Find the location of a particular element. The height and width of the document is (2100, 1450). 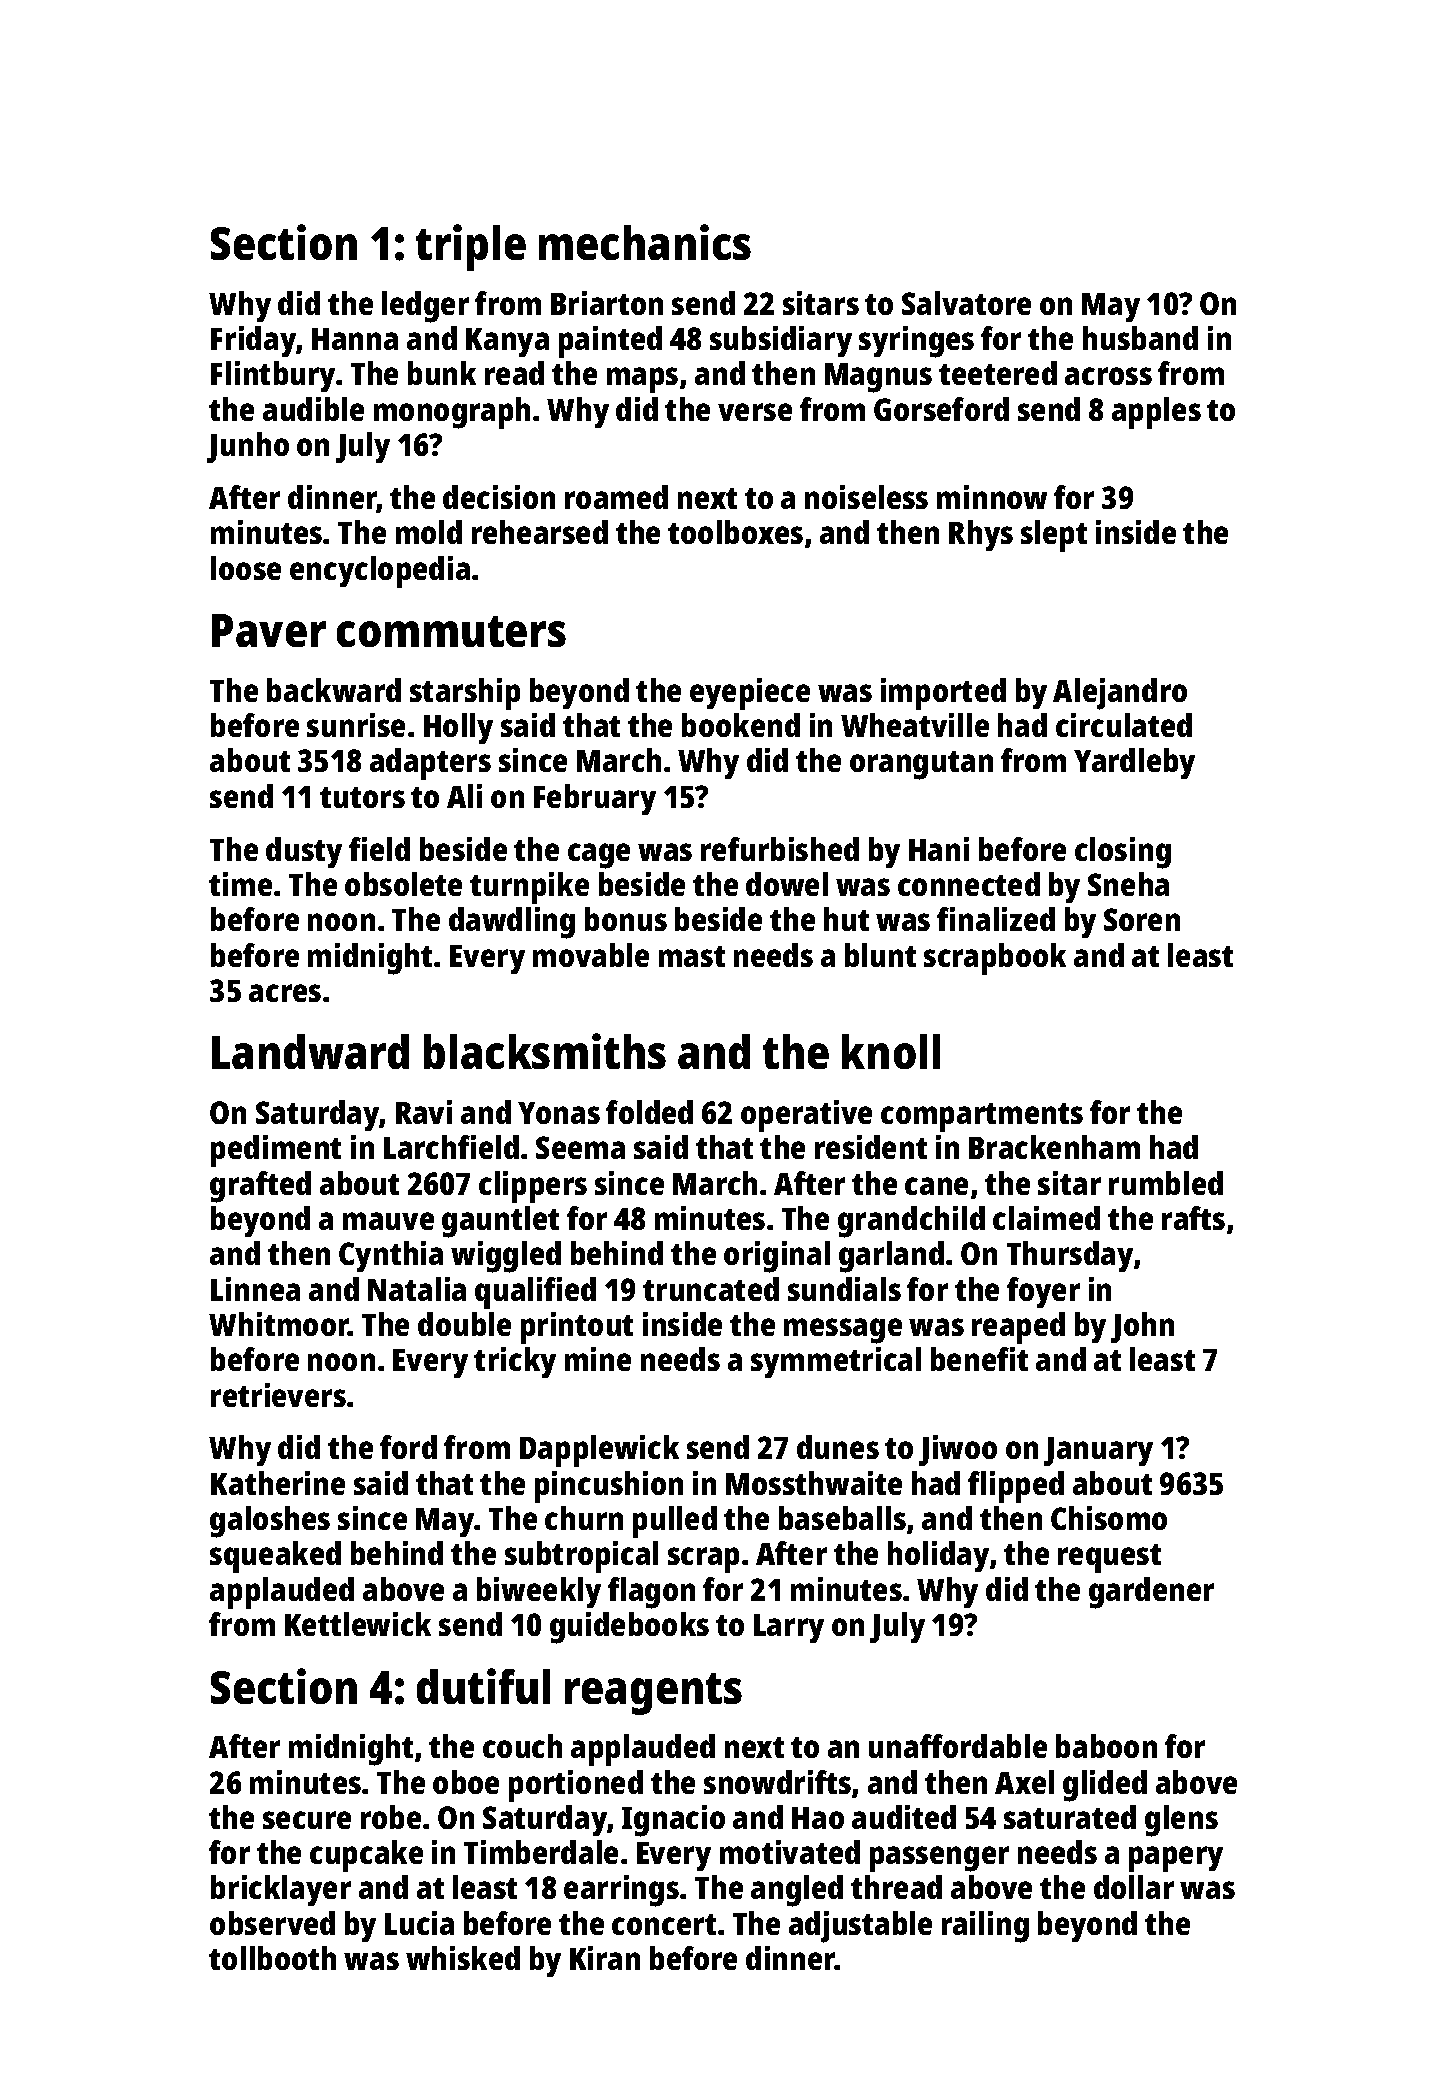

Sneha is located at coordinates (1128, 884).
